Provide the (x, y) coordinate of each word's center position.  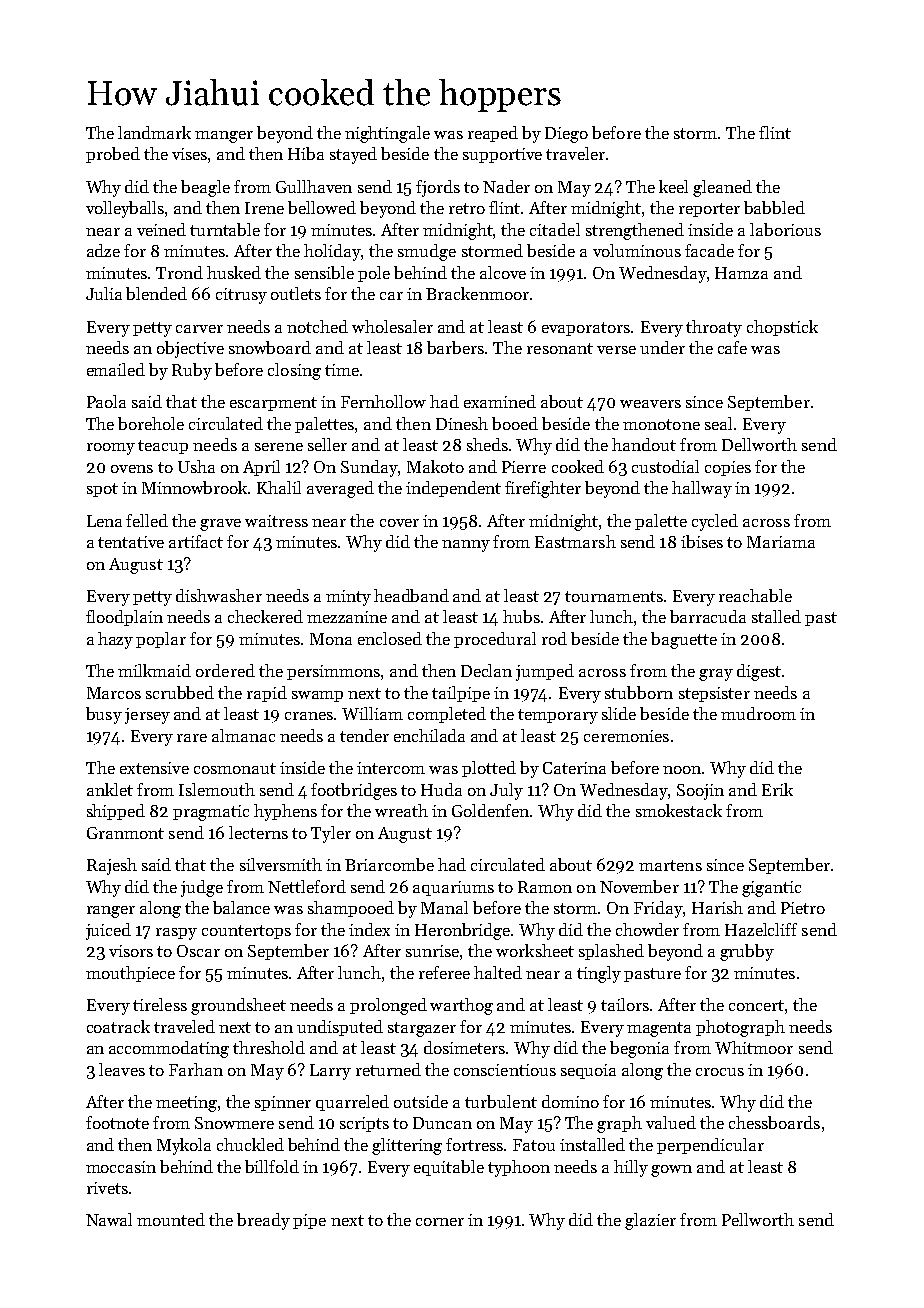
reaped (493, 134)
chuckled (250, 1144)
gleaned (722, 188)
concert (756, 1005)
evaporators (586, 329)
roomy (111, 449)
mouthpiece (130, 974)
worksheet (535, 950)
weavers (650, 404)
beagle (205, 188)
